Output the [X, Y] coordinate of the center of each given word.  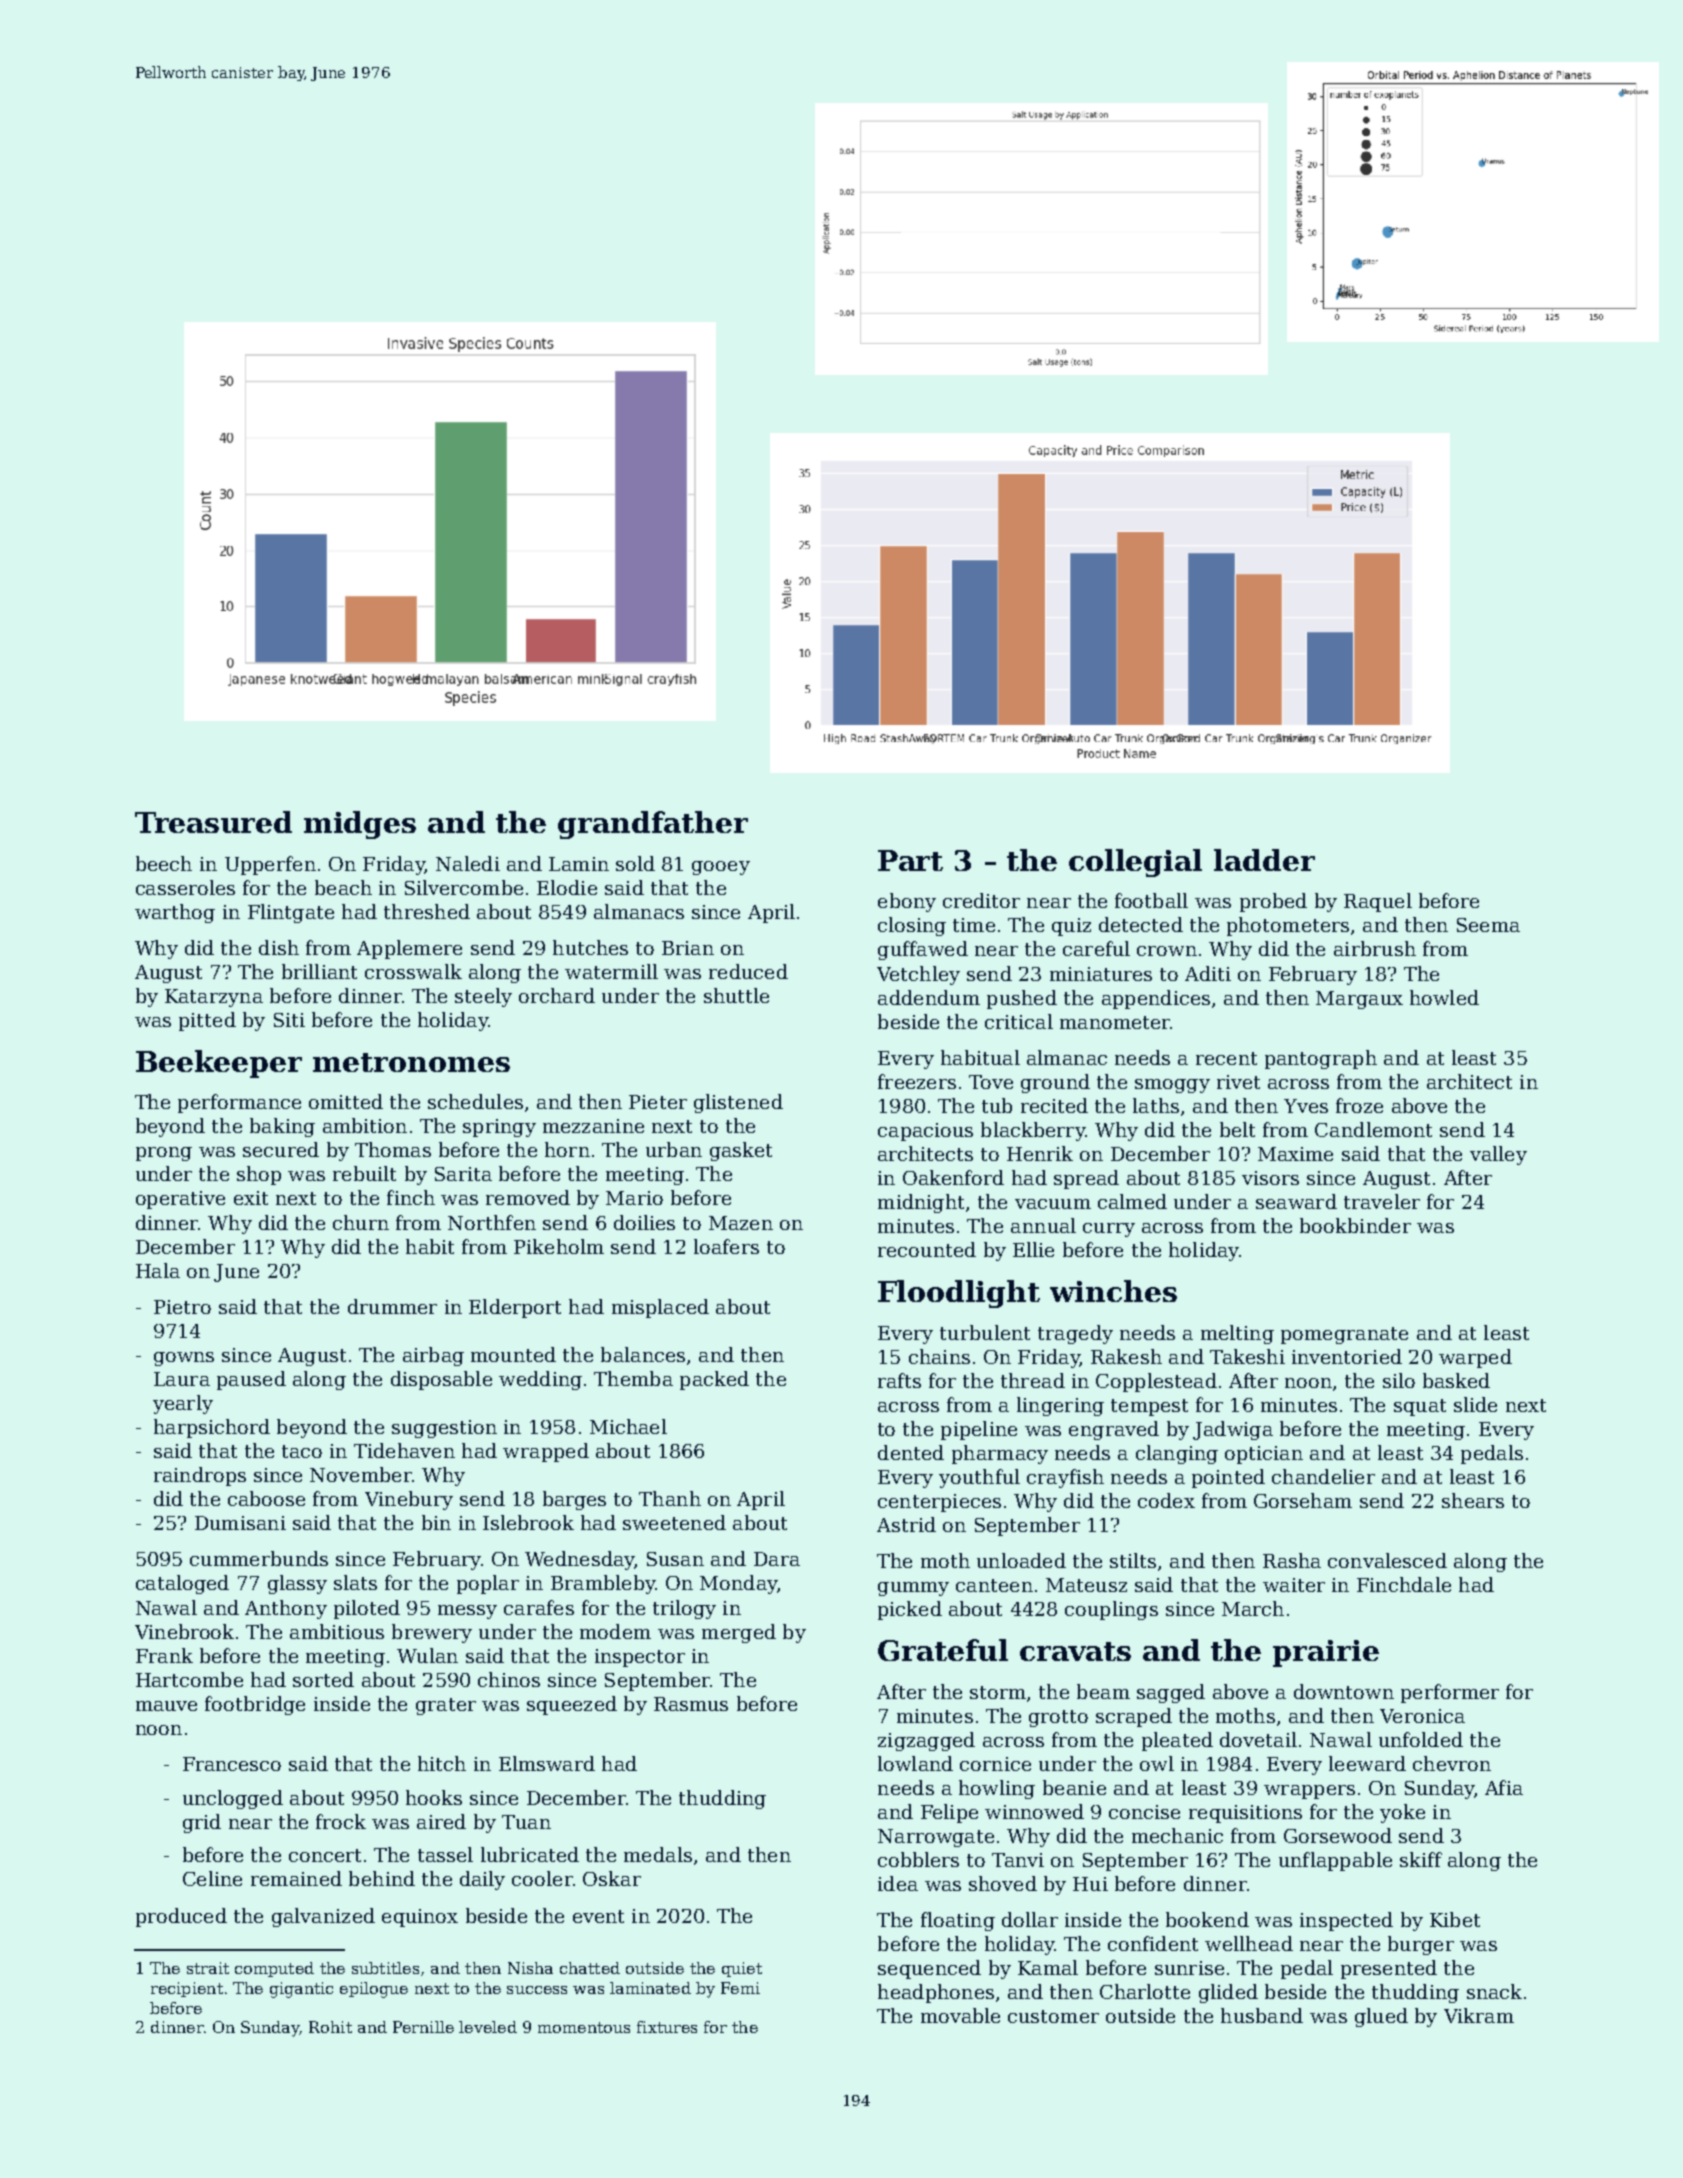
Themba [633, 1378]
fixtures [667, 2027]
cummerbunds [259, 1558]
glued [1381, 2017]
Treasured [213, 822]
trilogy [684, 1609]
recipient [187, 1989]
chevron [1452, 1763]
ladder [1264, 860]
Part [910, 860]
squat [1420, 1407]
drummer [392, 1306]
